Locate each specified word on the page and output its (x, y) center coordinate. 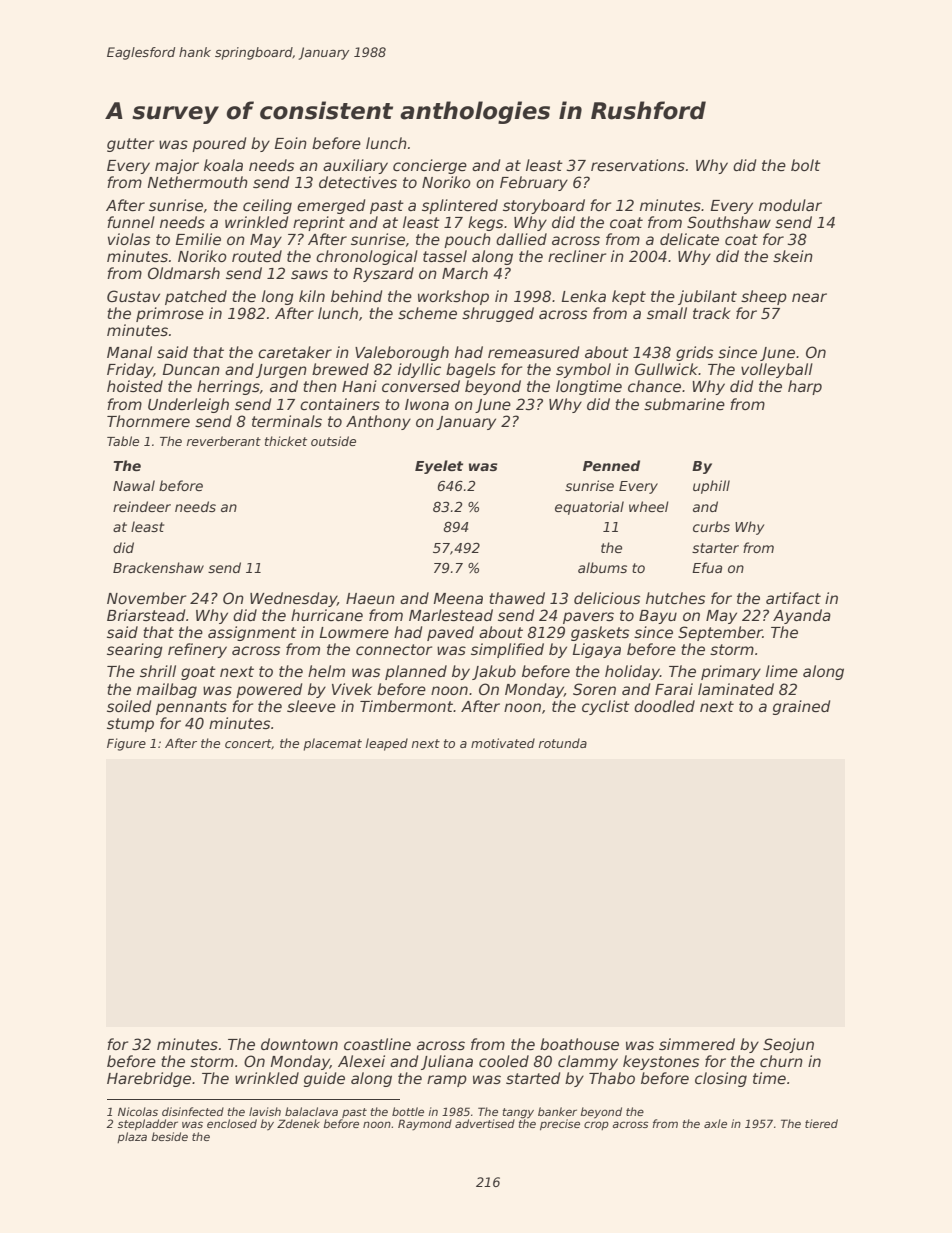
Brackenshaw (158, 567)
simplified (507, 650)
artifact (793, 598)
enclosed (232, 1123)
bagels (471, 370)
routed (257, 256)
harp (805, 387)
